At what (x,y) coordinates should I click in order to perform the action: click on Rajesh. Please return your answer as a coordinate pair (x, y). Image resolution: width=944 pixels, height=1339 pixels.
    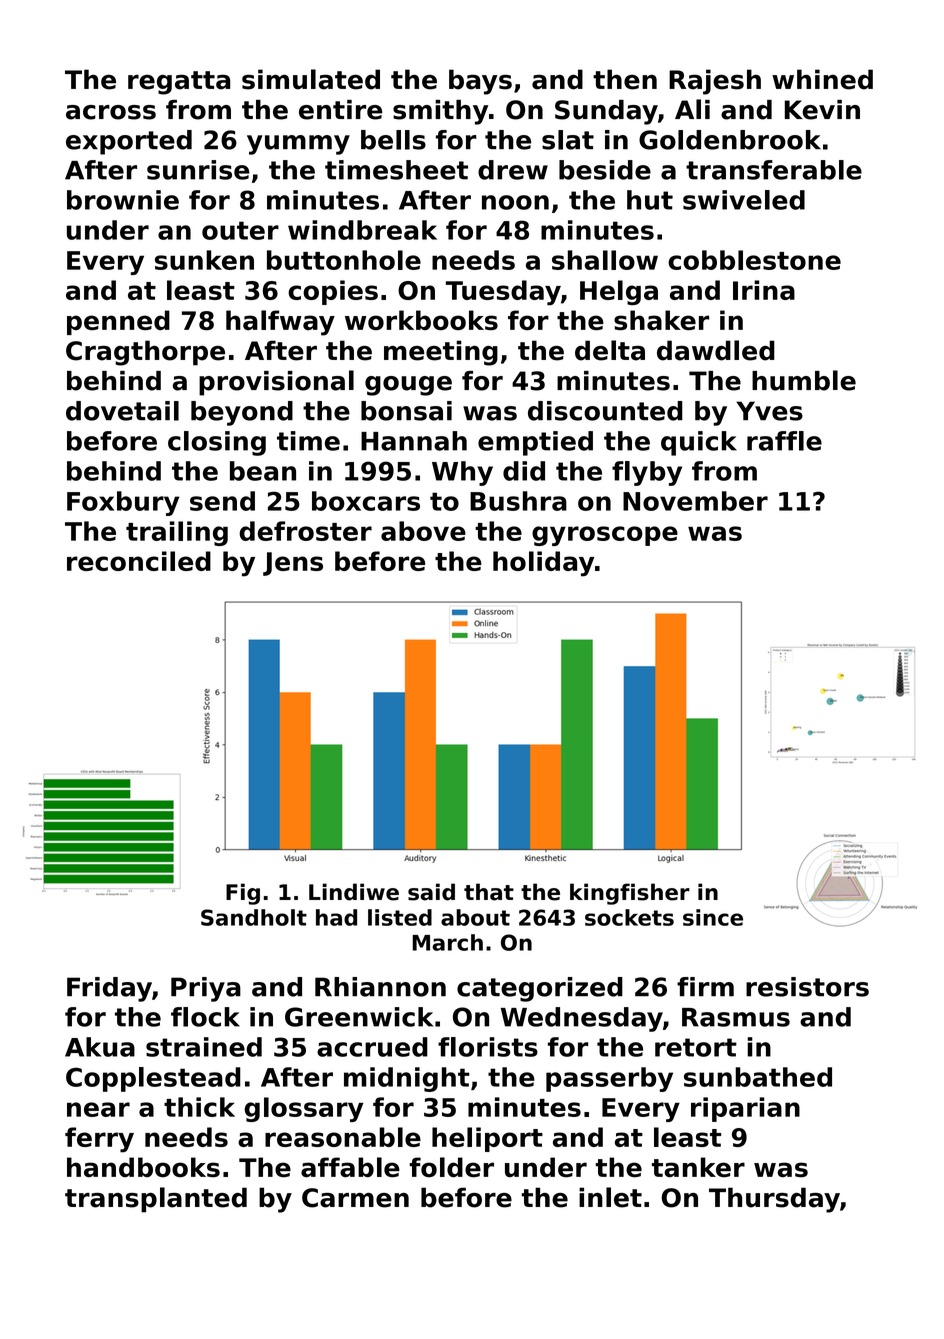
    Looking at the image, I should click on (715, 82).
